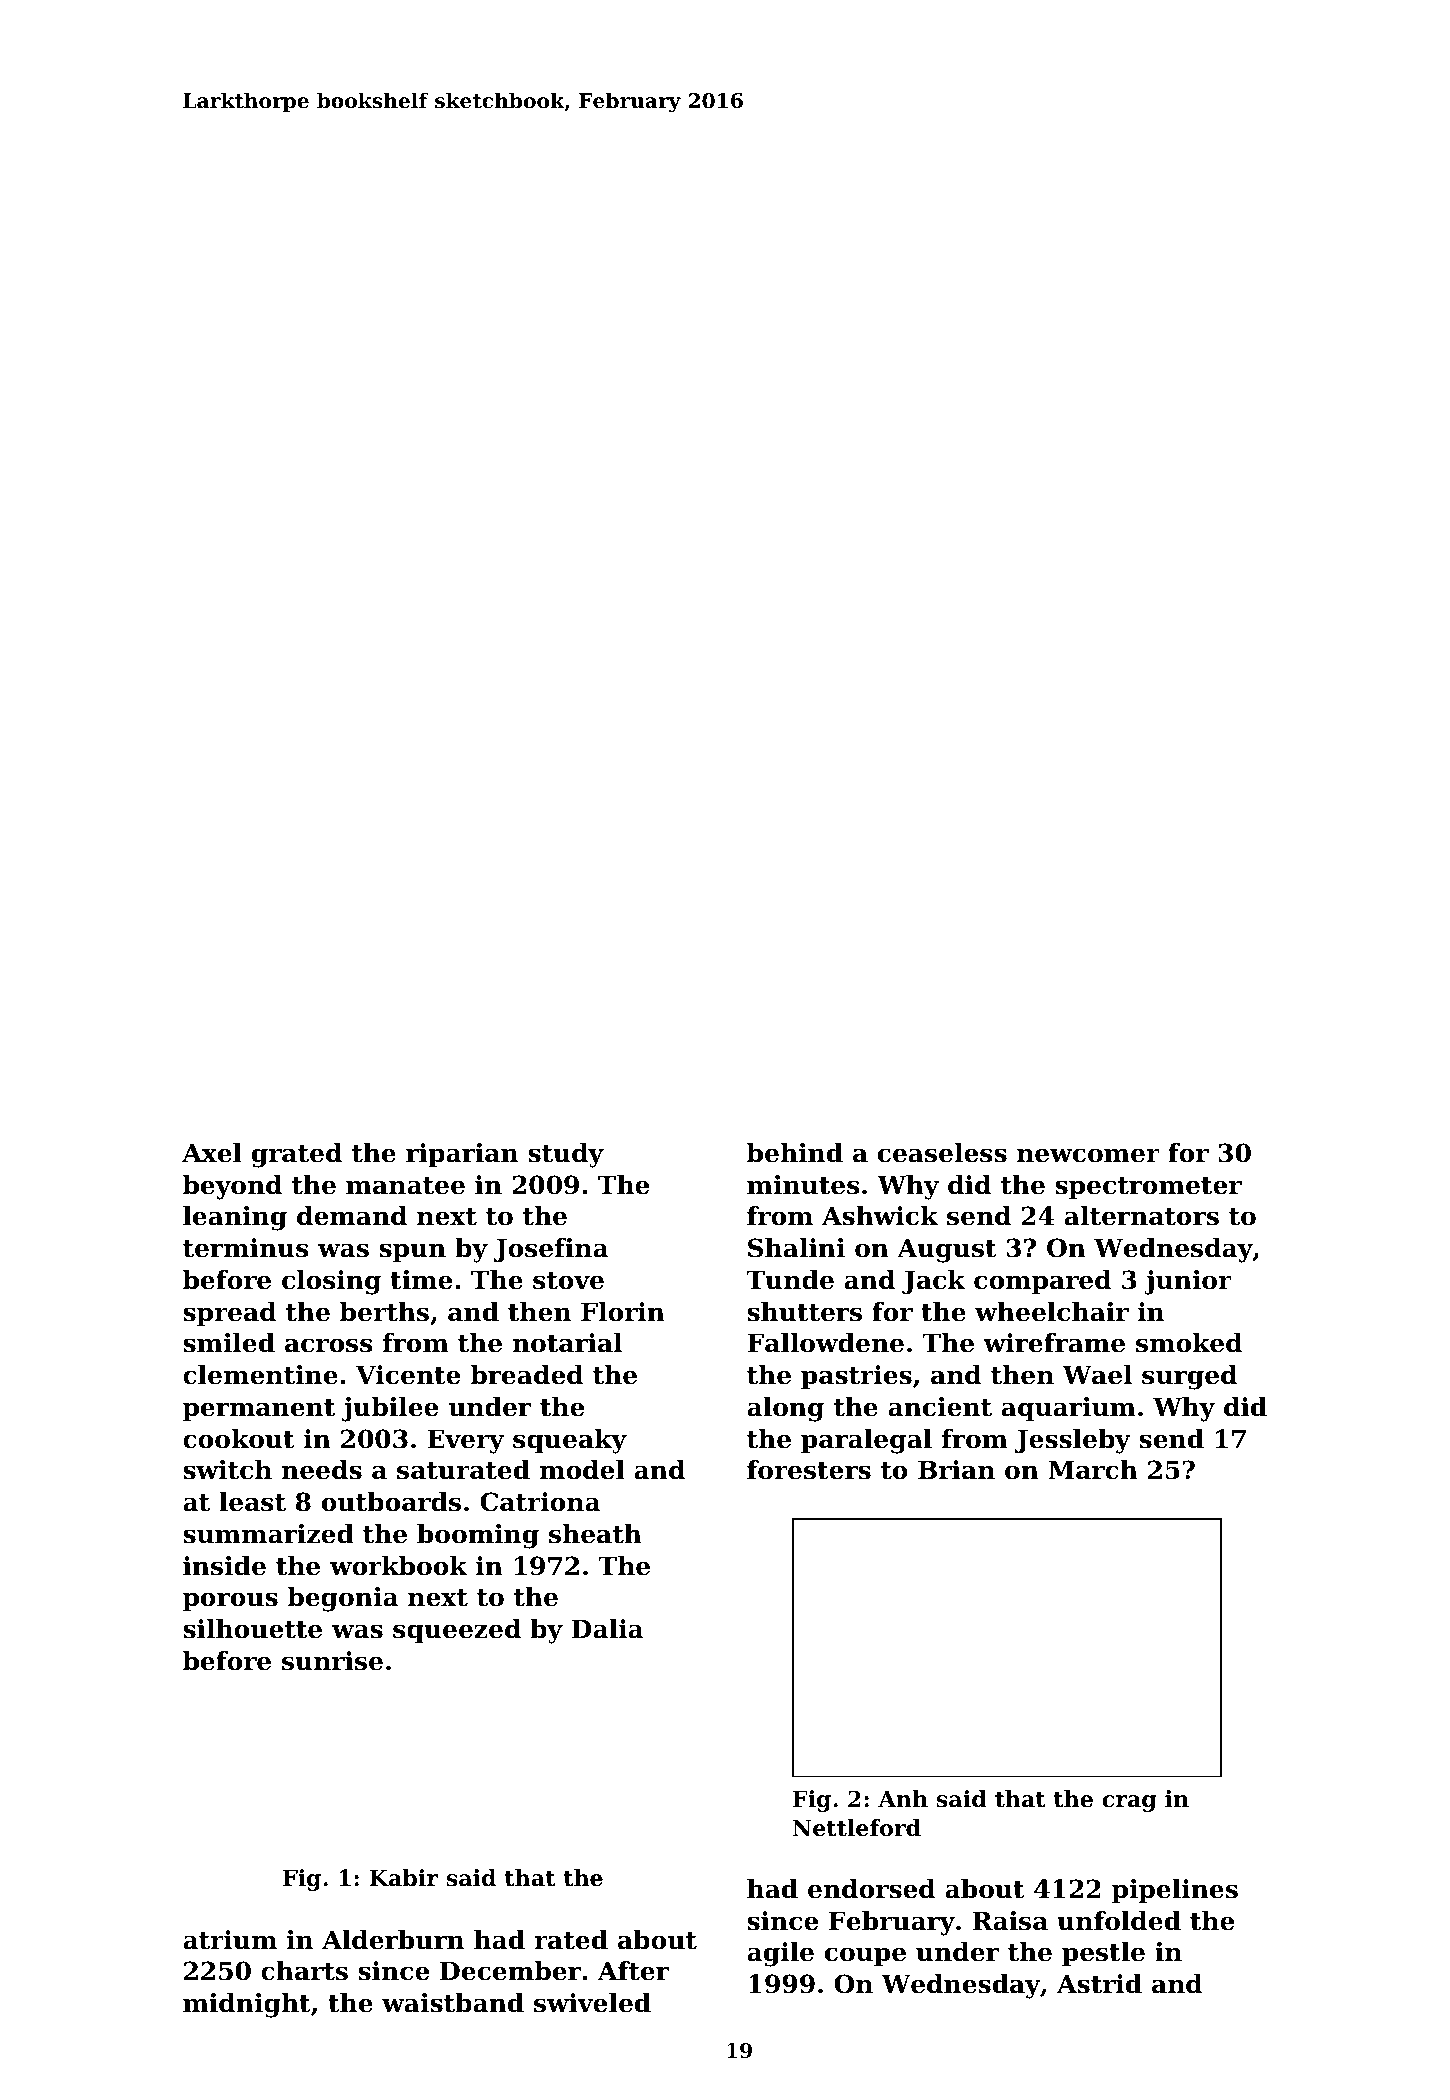  Describe the element at coordinates (825, 1343) in the screenshot. I see `Fallowdene` at that location.
